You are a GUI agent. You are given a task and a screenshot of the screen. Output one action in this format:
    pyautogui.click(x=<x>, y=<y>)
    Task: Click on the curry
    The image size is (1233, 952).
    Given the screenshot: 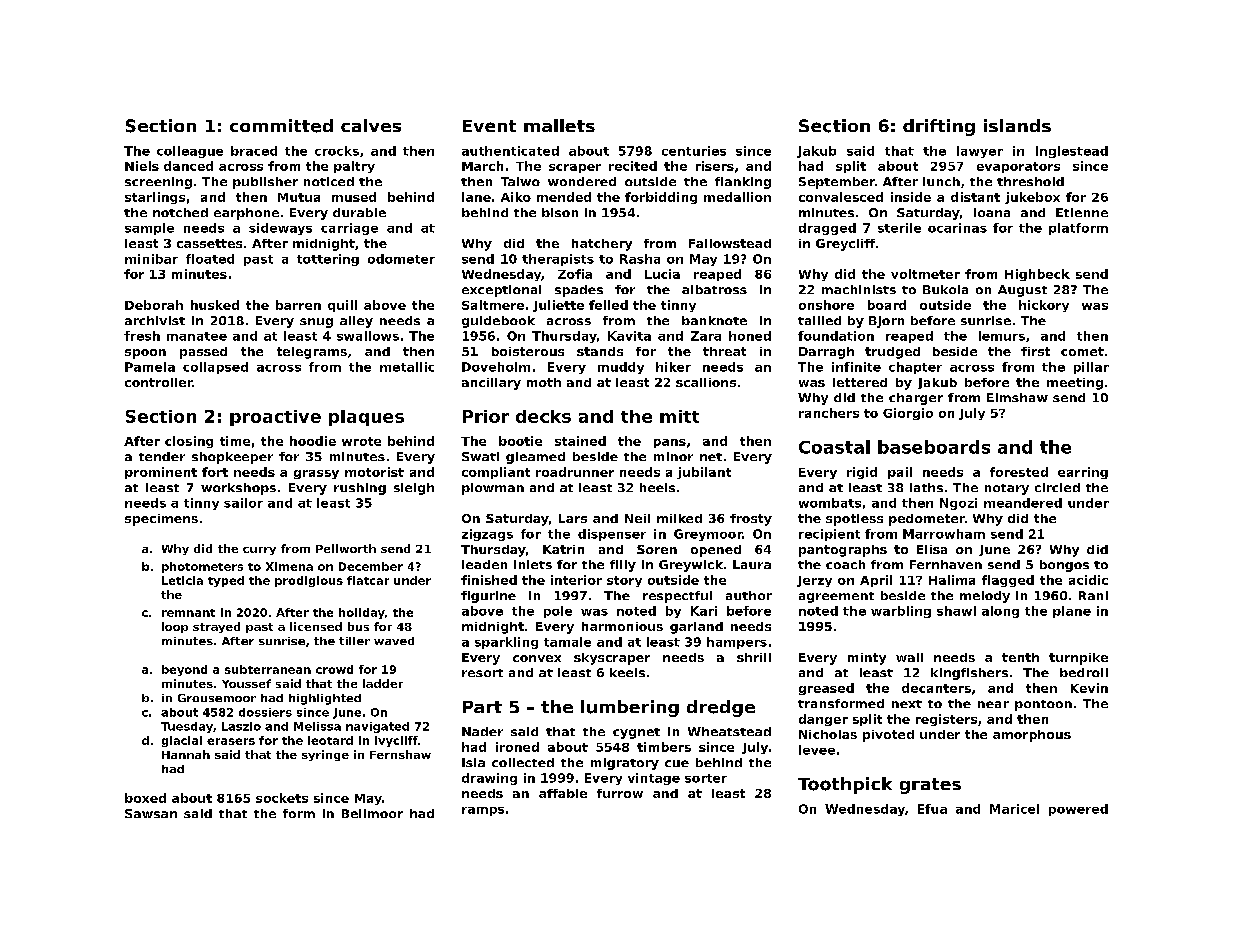 What is the action you would take?
    pyautogui.click(x=259, y=551)
